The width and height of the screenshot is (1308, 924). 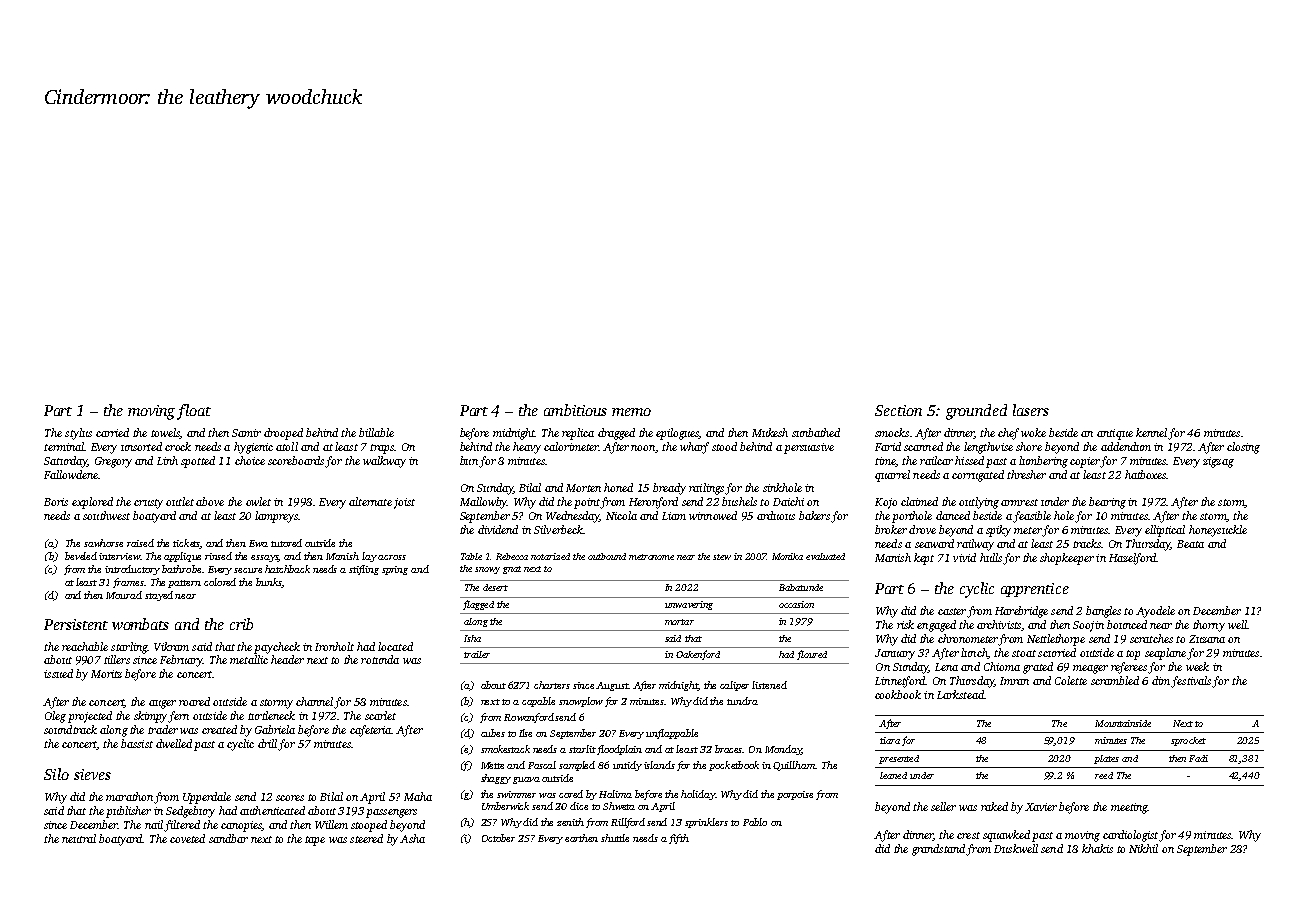 What do you see at coordinates (1133, 559) in the screenshot?
I see `Hazelford` at bounding box center [1133, 559].
